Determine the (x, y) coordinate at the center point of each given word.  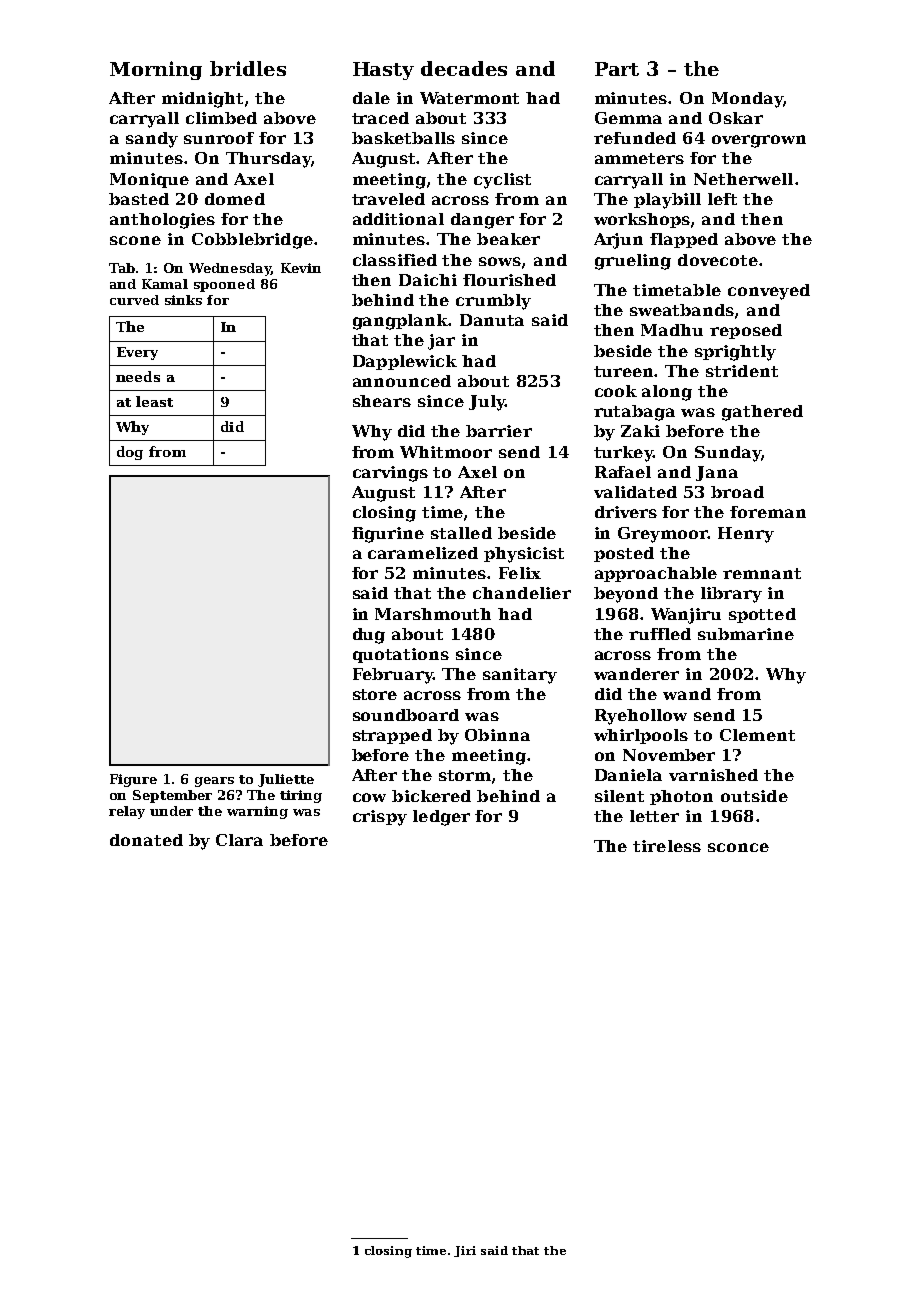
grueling (633, 262)
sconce (738, 847)
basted (139, 199)
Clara (239, 840)
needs (138, 376)
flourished (509, 280)
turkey (623, 454)
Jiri (465, 1251)
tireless (667, 846)
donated (146, 840)
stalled (461, 533)
